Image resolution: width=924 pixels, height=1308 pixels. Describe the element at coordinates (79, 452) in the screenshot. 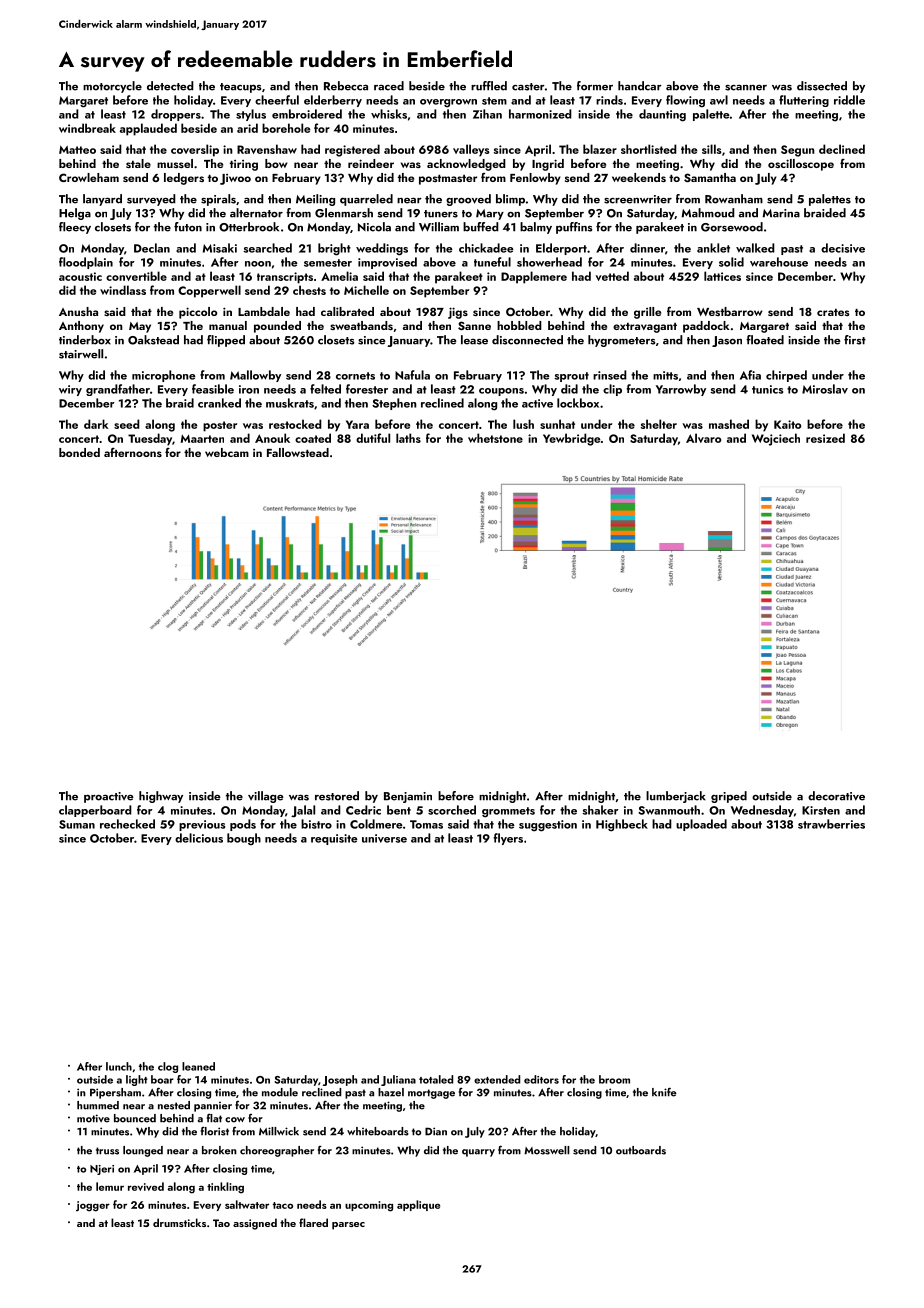

I see `bonded` at that location.
